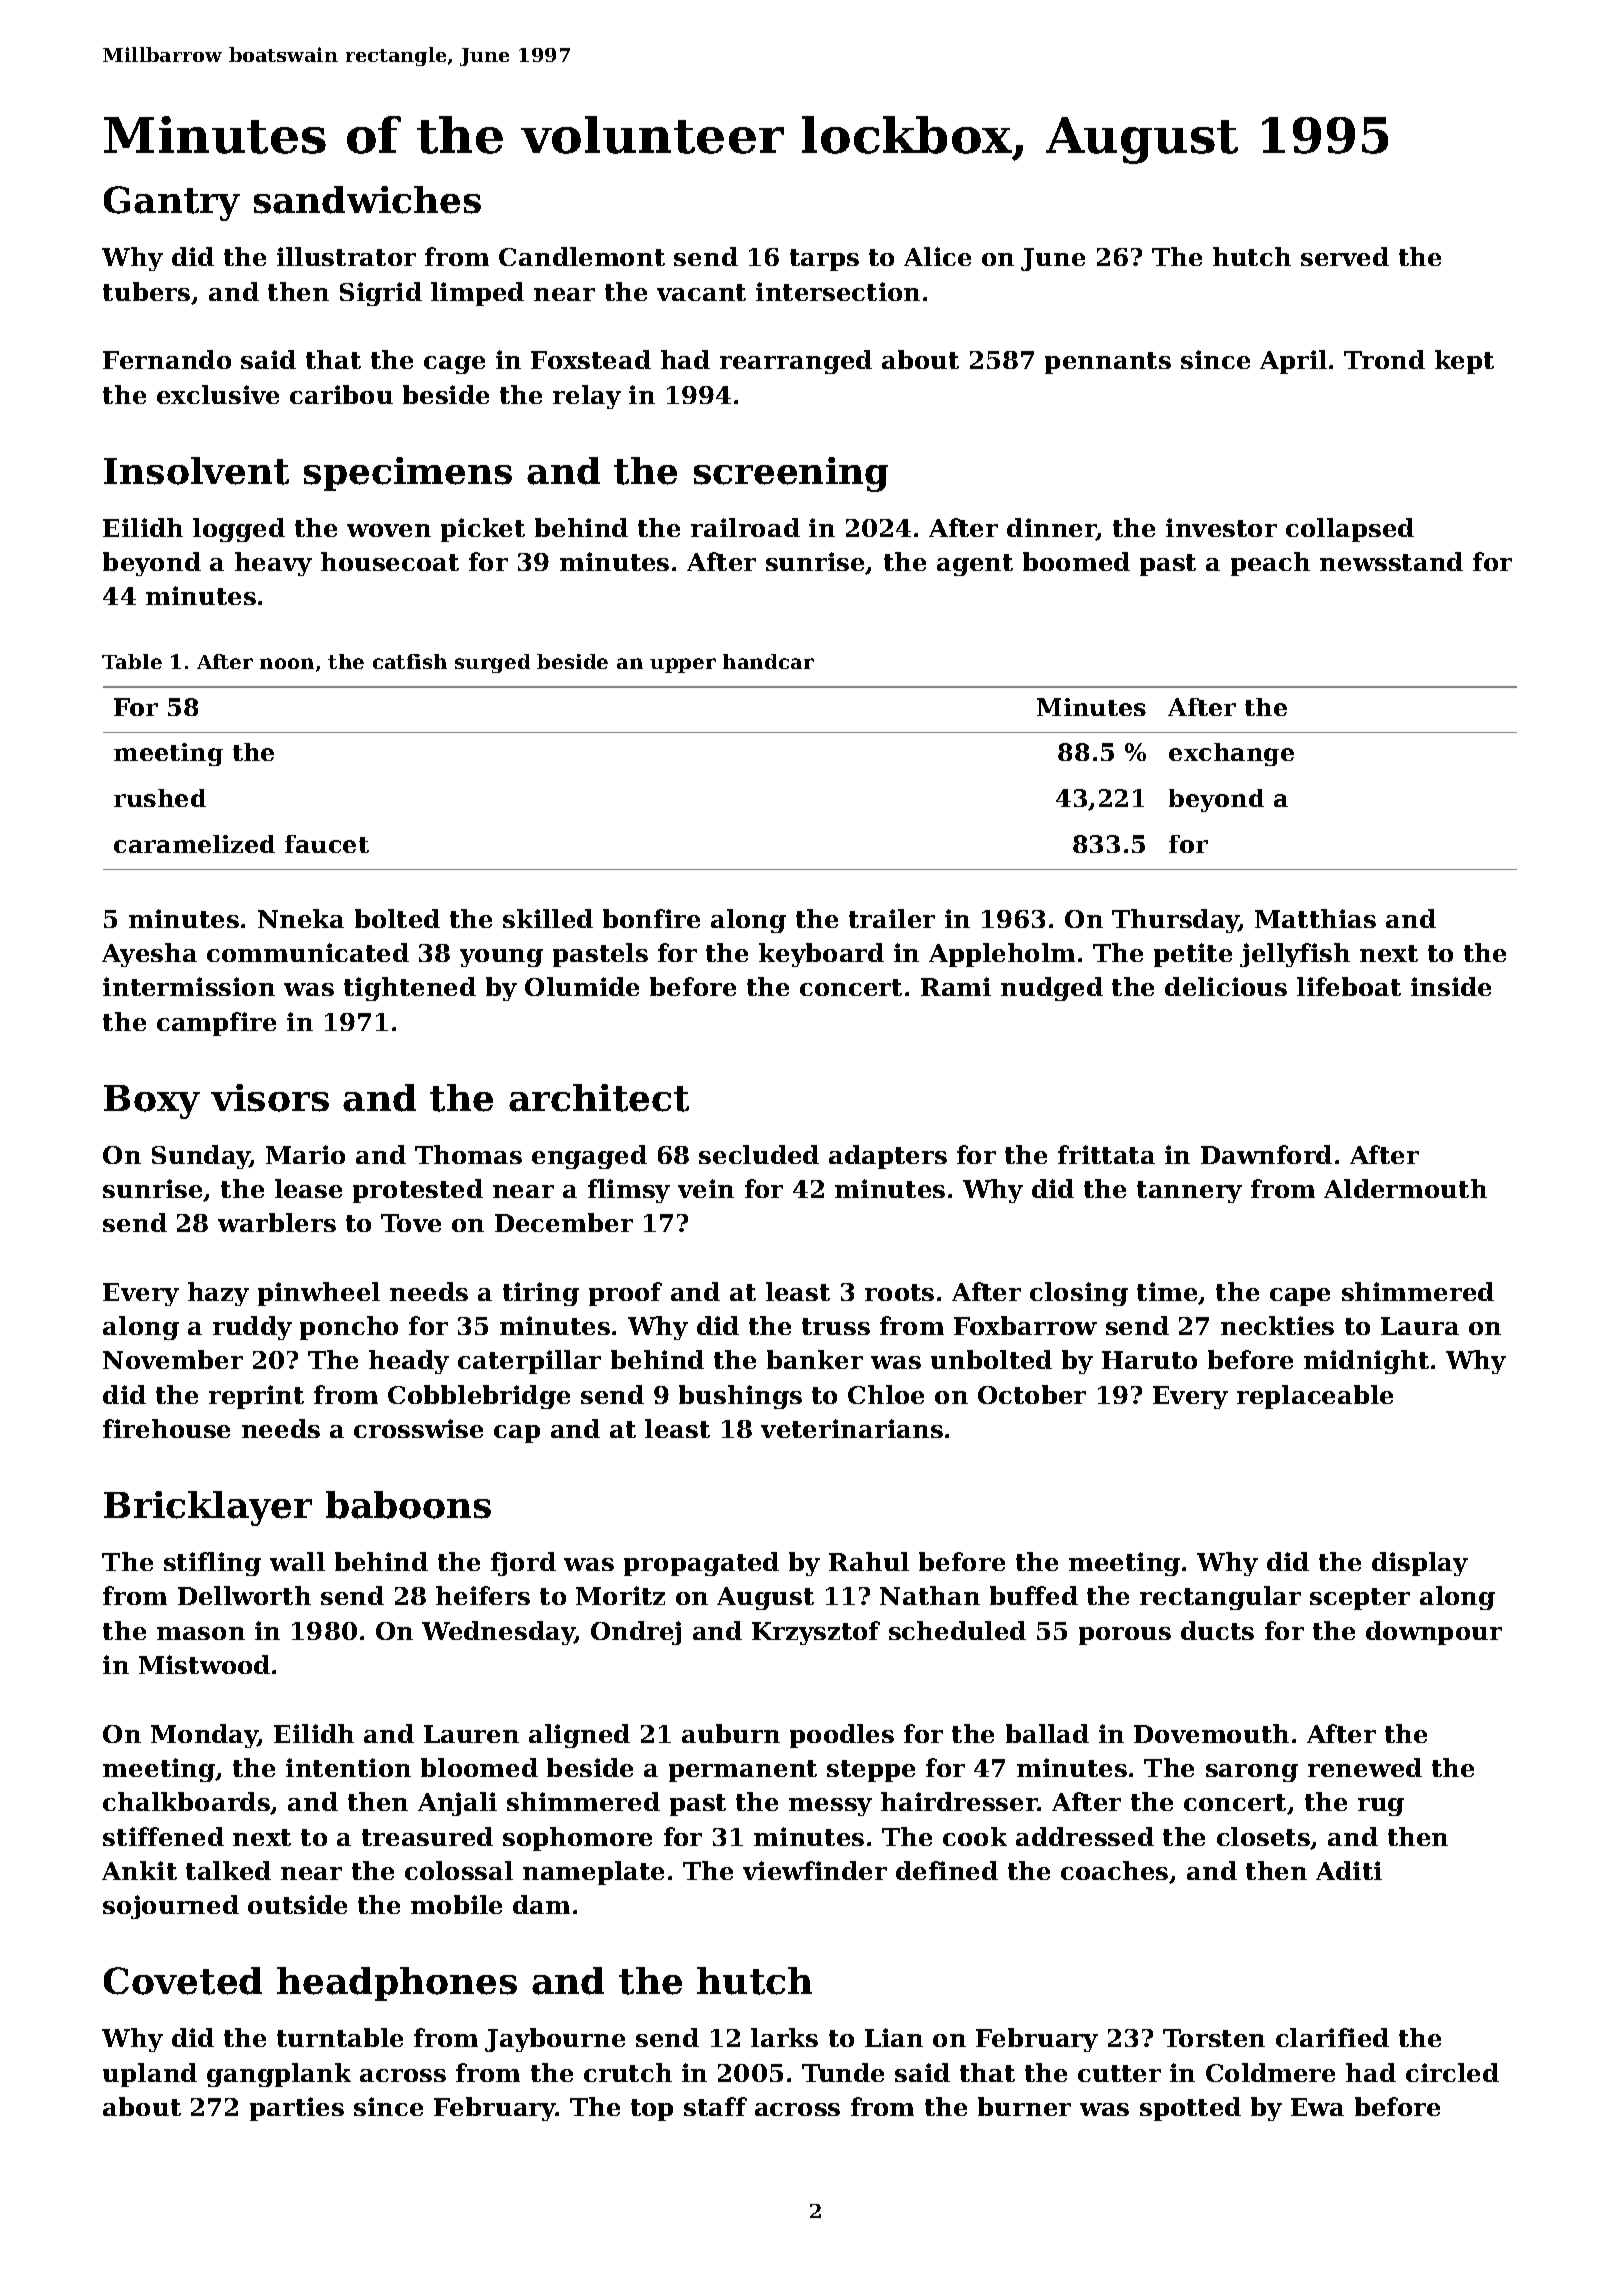 The width and height of the screenshot is (1620, 2292). Describe the element at coordinates (1451, 986) in the screenshot. I see `inside` at that location.
